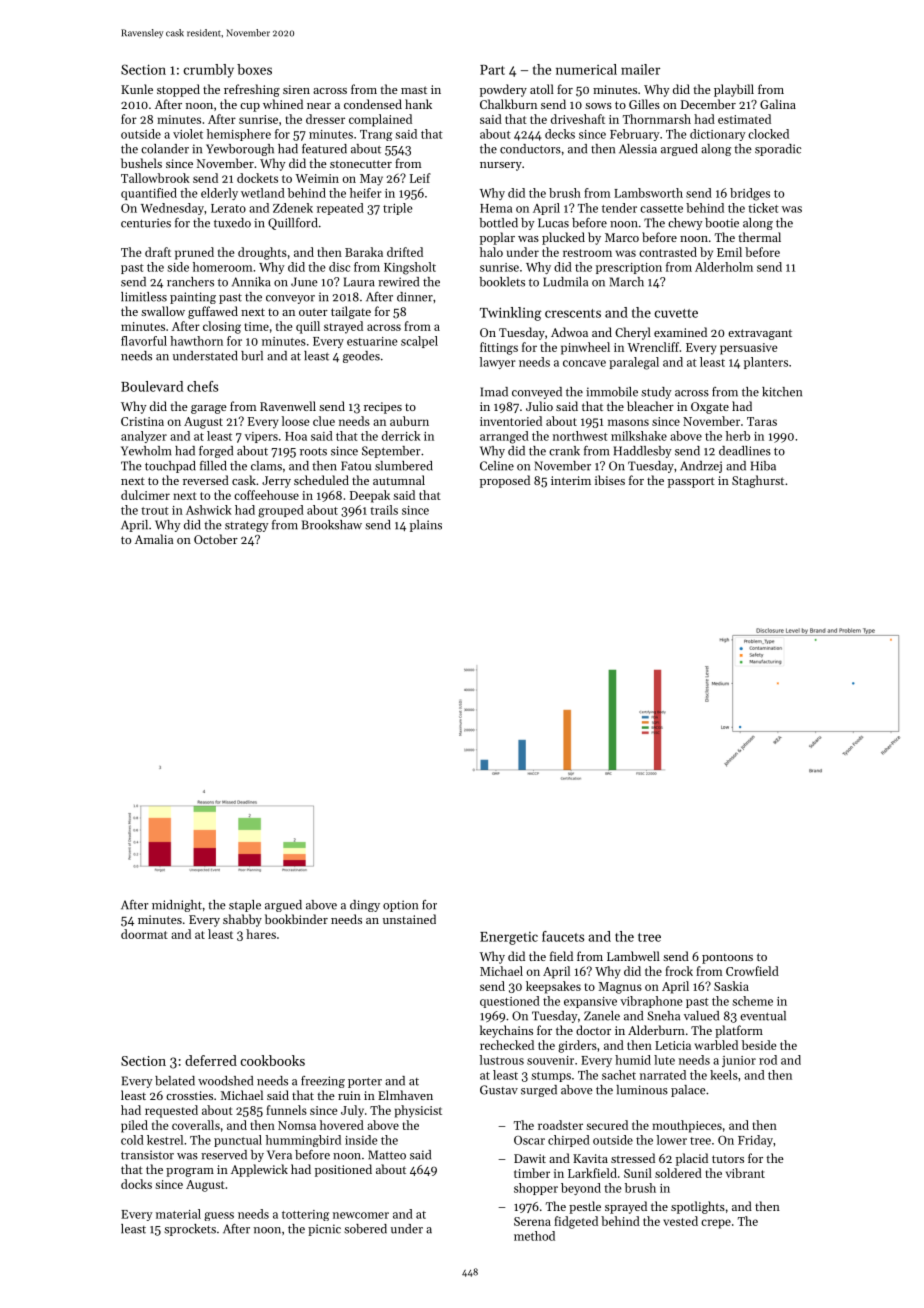 The width and height of the page is (924, 1308). Describe the element at coordinates (701, 1016) in the page. I see `valued` at that location.
